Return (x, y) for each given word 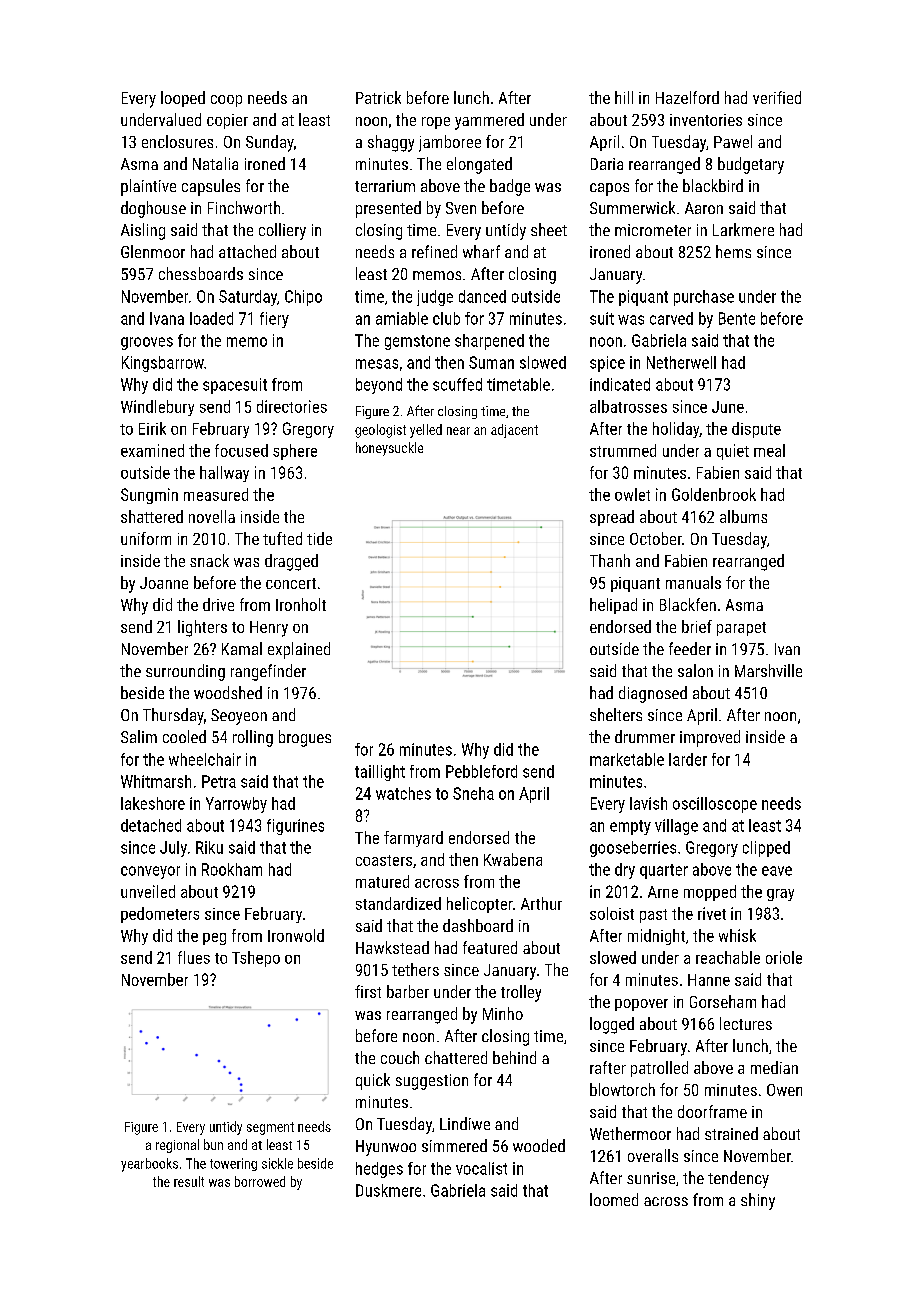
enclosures (177, 141)
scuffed (457, 384)
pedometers (160, 915)
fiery (274, 320)
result (189, 1181)
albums (743, 516)
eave (777, 871)
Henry (269, 629)
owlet (632, 494)
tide (319, 538)
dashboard (478, 925)
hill (624, 97)
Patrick (378, 97)
